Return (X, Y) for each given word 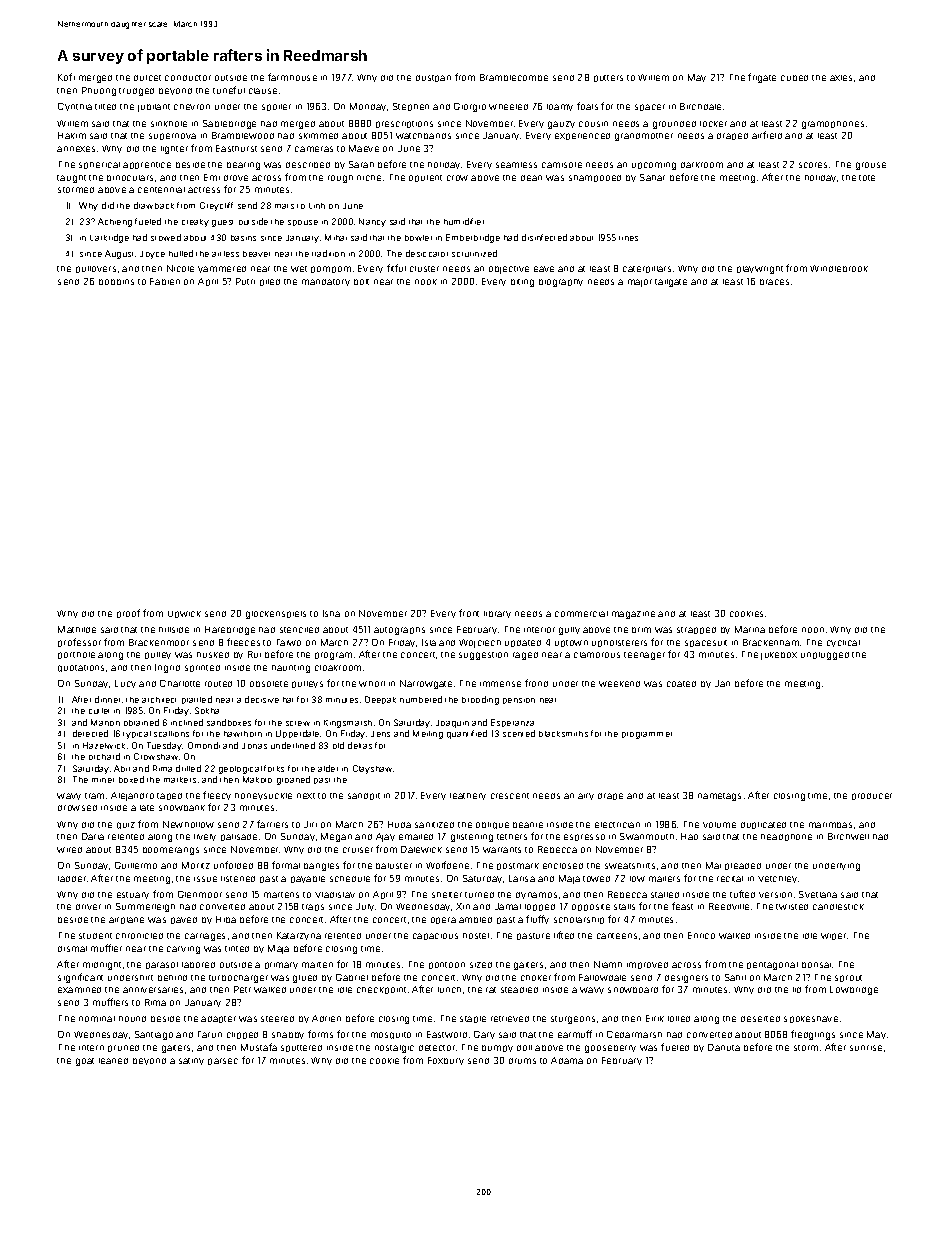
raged (525, 656)
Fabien (165, 281)
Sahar (652, 177)
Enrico (701, 935)
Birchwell (848, 836)
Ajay (385, 837)
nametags (719, 797)
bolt (361, 282)
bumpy (497, 1048)
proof (128, 613)
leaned (113, 1061)
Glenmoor (200, 894)
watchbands (423, 136)
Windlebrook (839, 268)
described (308, 165)
